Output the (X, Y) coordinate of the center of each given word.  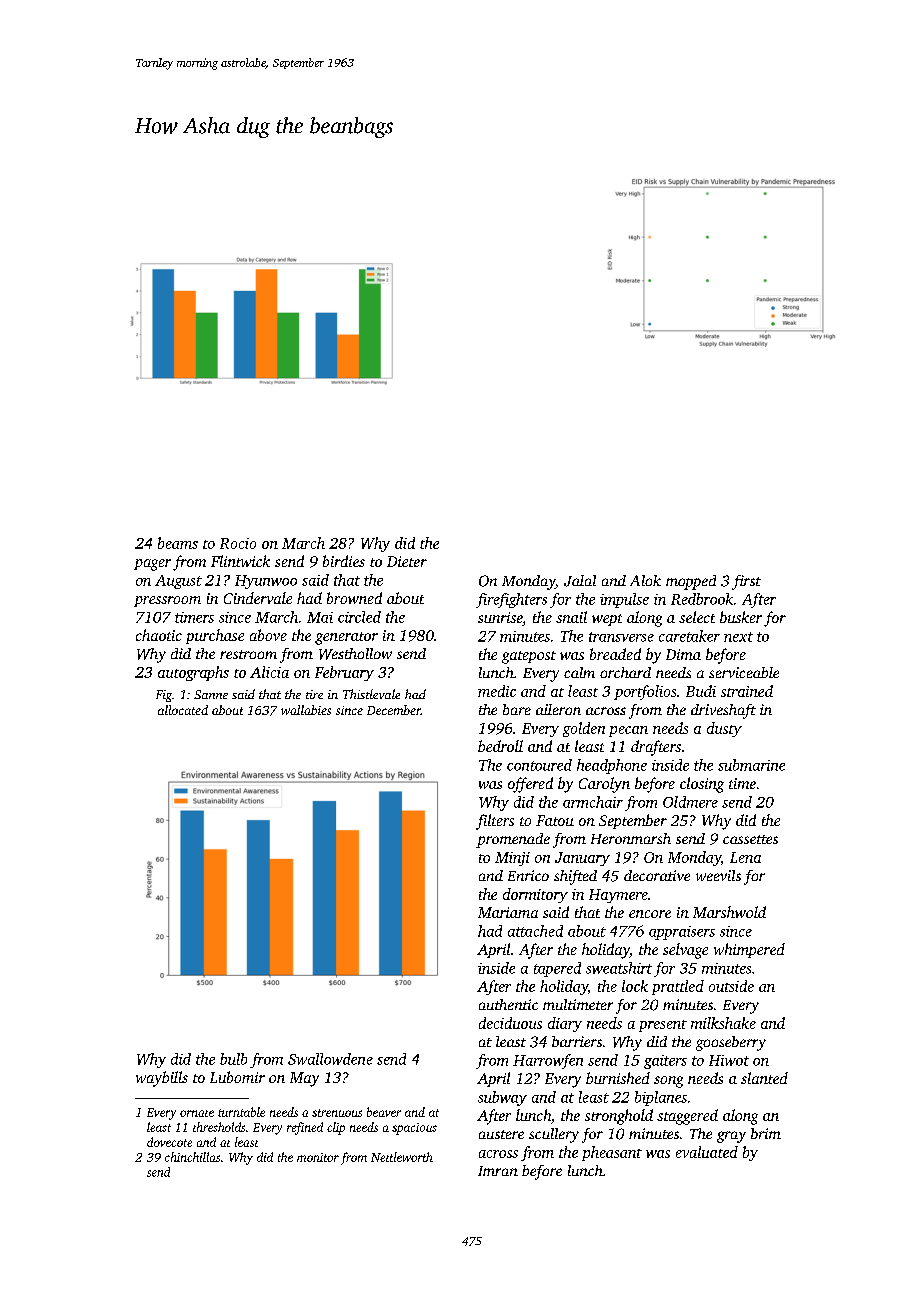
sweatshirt (619, 968)
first (746, 582)
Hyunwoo (266, 582)
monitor (318, 1157)
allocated (183, 710)
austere (501, 1134)
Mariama (508, 912)
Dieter (407, 561)
